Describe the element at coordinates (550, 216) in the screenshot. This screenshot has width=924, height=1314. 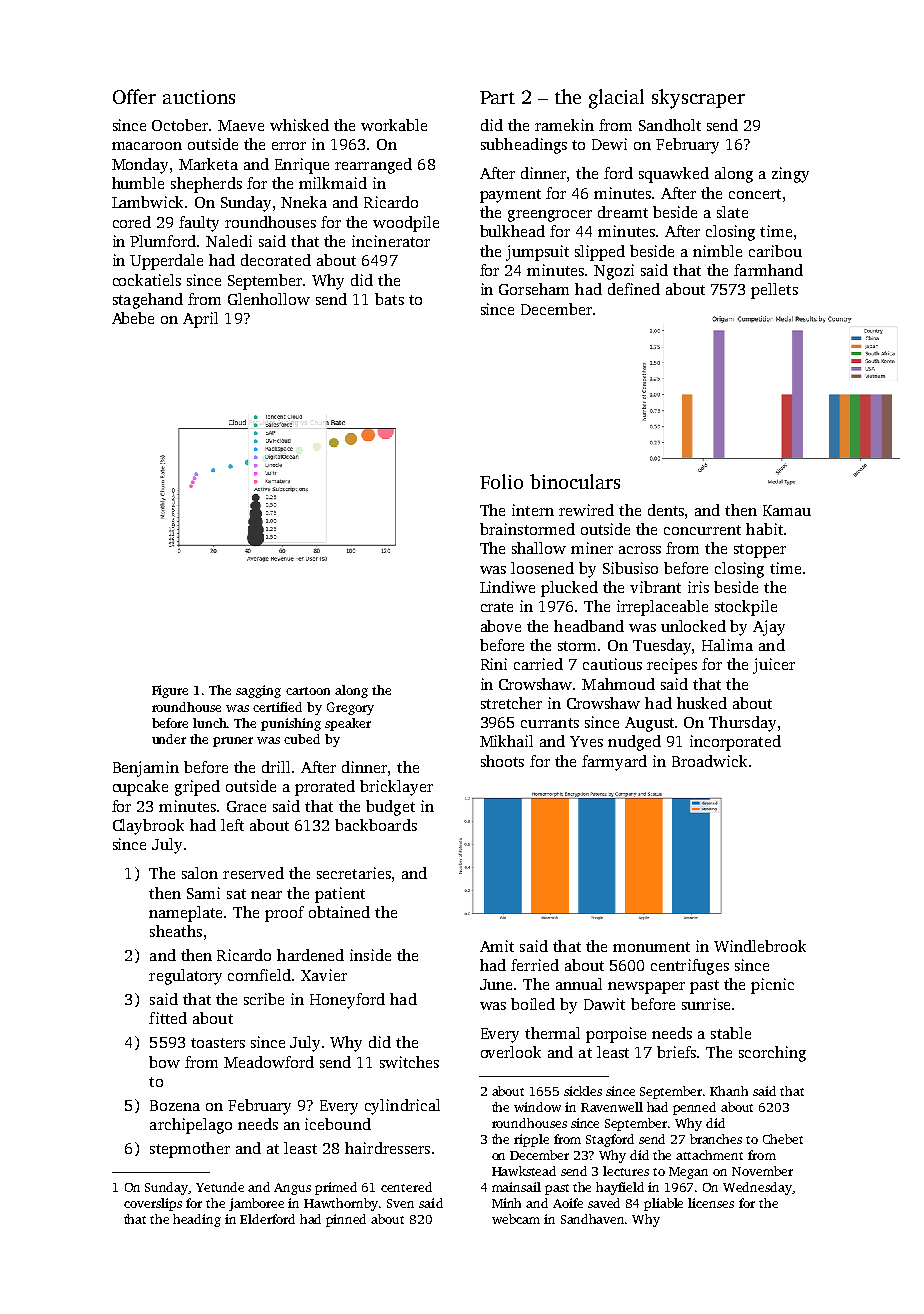
I see `greengrocer` at that location.
